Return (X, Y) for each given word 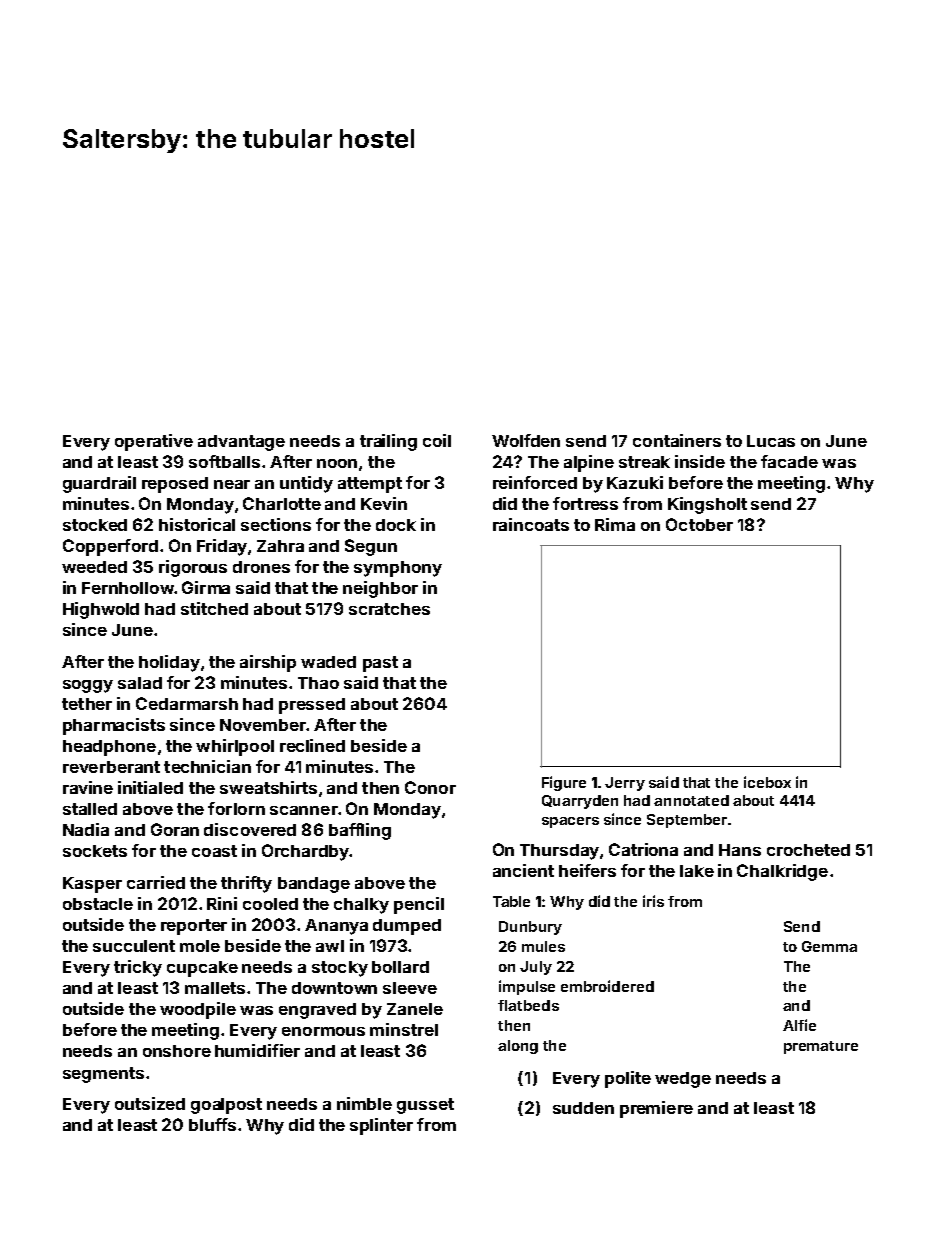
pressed (312, 706)
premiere (656, 1109)
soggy (88, 686)
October (699, 524)
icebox (767, 782)
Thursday (559, 852)
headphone (109, 748)
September (687, 821)
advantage (241, 443)
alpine (589, 463)
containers (677, 440)
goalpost (226, 1106)
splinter (381, 1126)
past (380, 664)
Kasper (92, 885)
